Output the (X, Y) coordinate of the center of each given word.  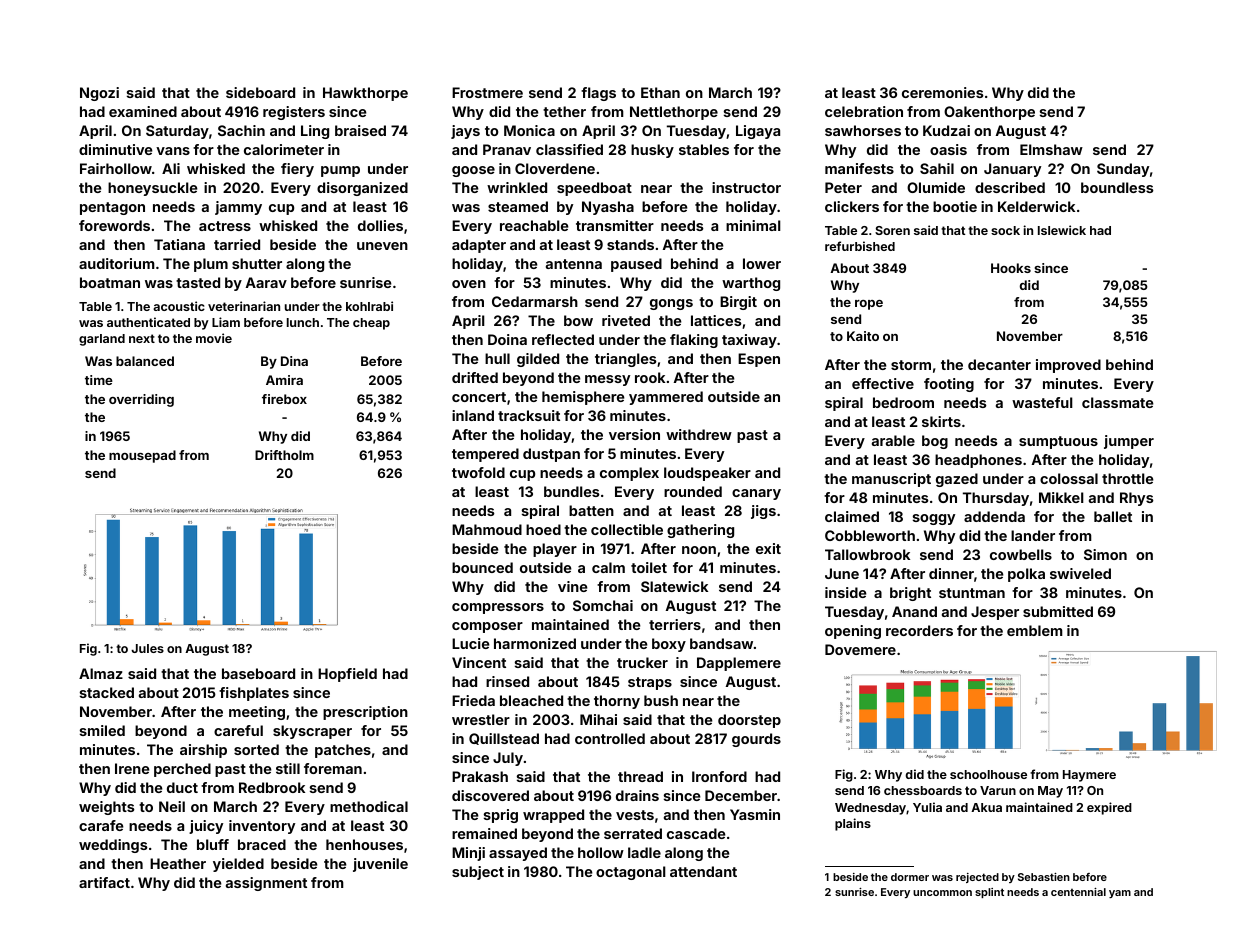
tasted (198, 282)
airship (203, 751)
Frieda (473, 700)
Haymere (1089, 776)
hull (497, 358)
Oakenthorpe (989, 113)
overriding (141, 400)
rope (869, 305)
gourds (756, 740)
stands (630, 244)
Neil (172, 806)
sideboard (260, 92)
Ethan (660, 92)
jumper (1129, 442)
